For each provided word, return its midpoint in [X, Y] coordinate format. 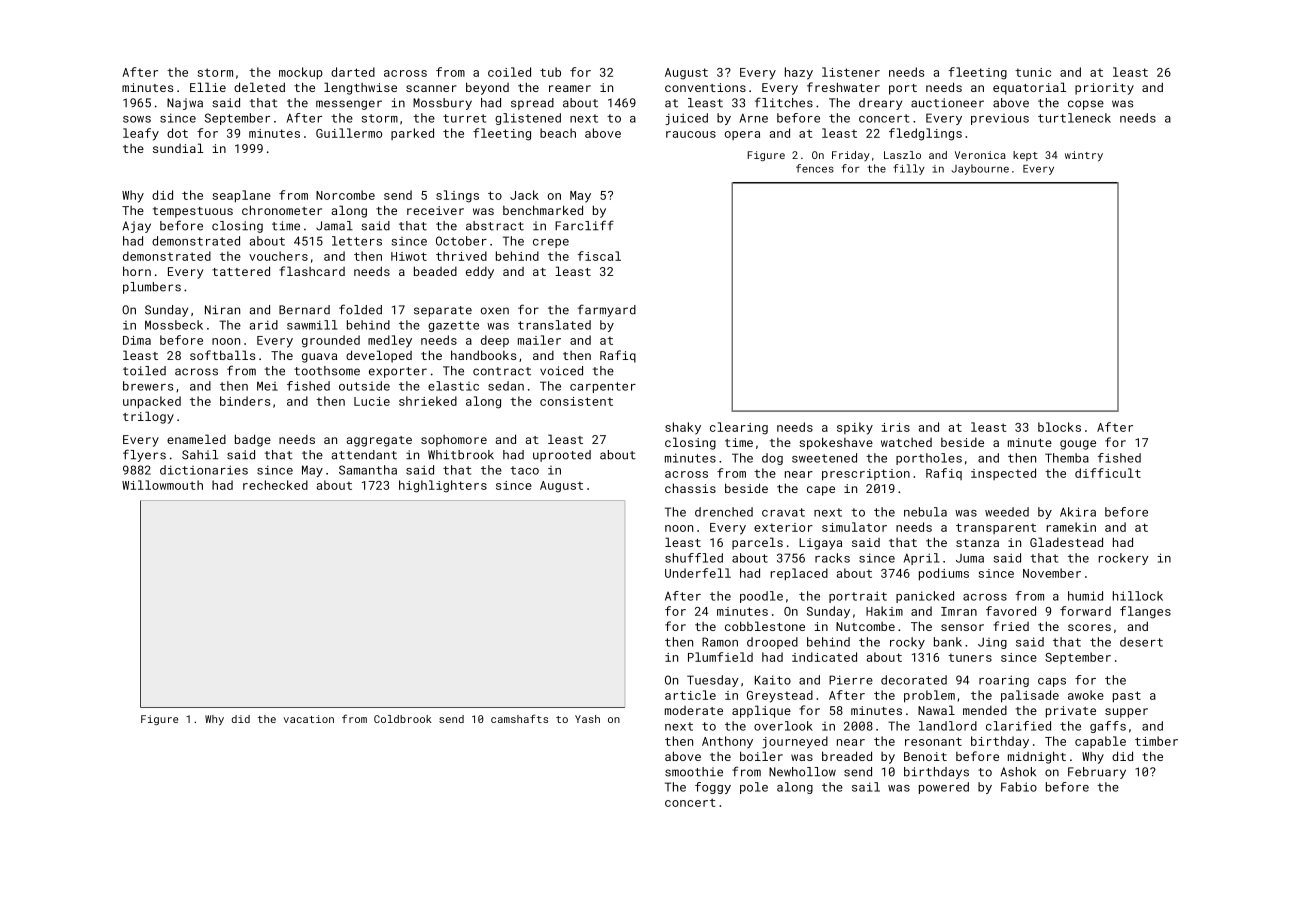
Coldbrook [403, 719]
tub [550, 72]
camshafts [519, 718]
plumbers [152, 288]
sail [866, 787]
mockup [301, 73]
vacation [309, 719]
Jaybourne [980, 169]
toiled [144, 371]
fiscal [599, 256]
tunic [1033, 72]
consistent [576, 401]
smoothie [694, 772]
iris [896, 427]
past [1127, 697]
